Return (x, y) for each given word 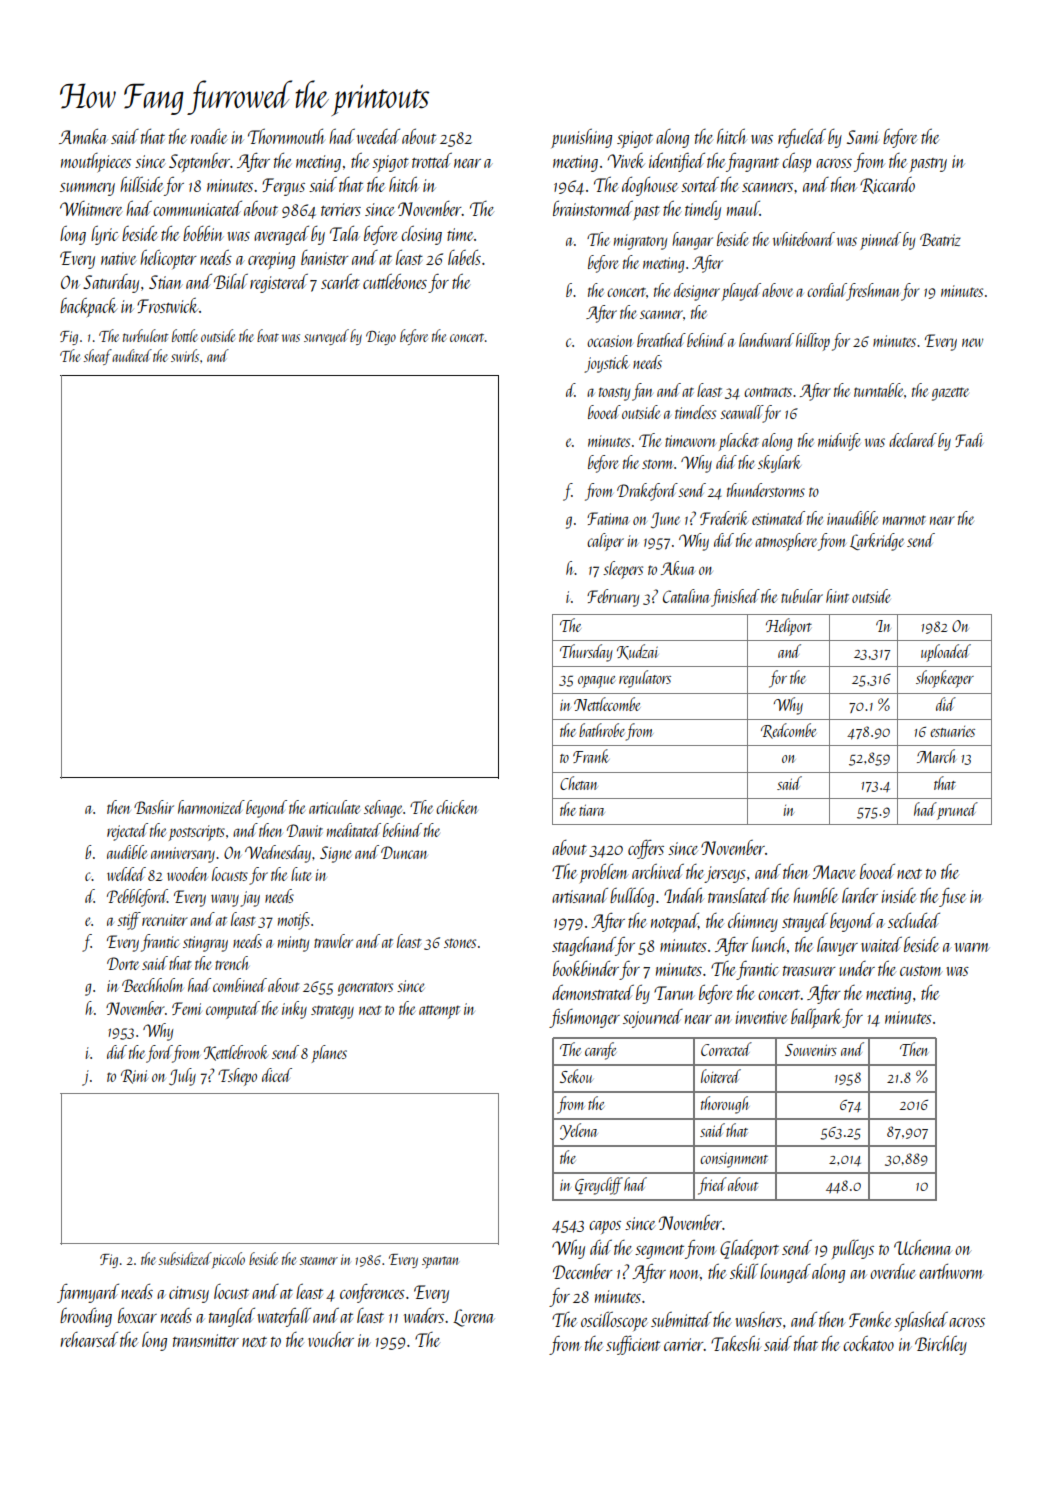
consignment (734, 1160)
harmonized (211, 807)
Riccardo (887, 185)
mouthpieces (96, 163)
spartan (440, 1262)
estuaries (952, 731)
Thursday (586, 653)
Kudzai (638, 652)
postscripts (197, 833)
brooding (86, 1317)
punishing (581, 138)
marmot (904, 520)
